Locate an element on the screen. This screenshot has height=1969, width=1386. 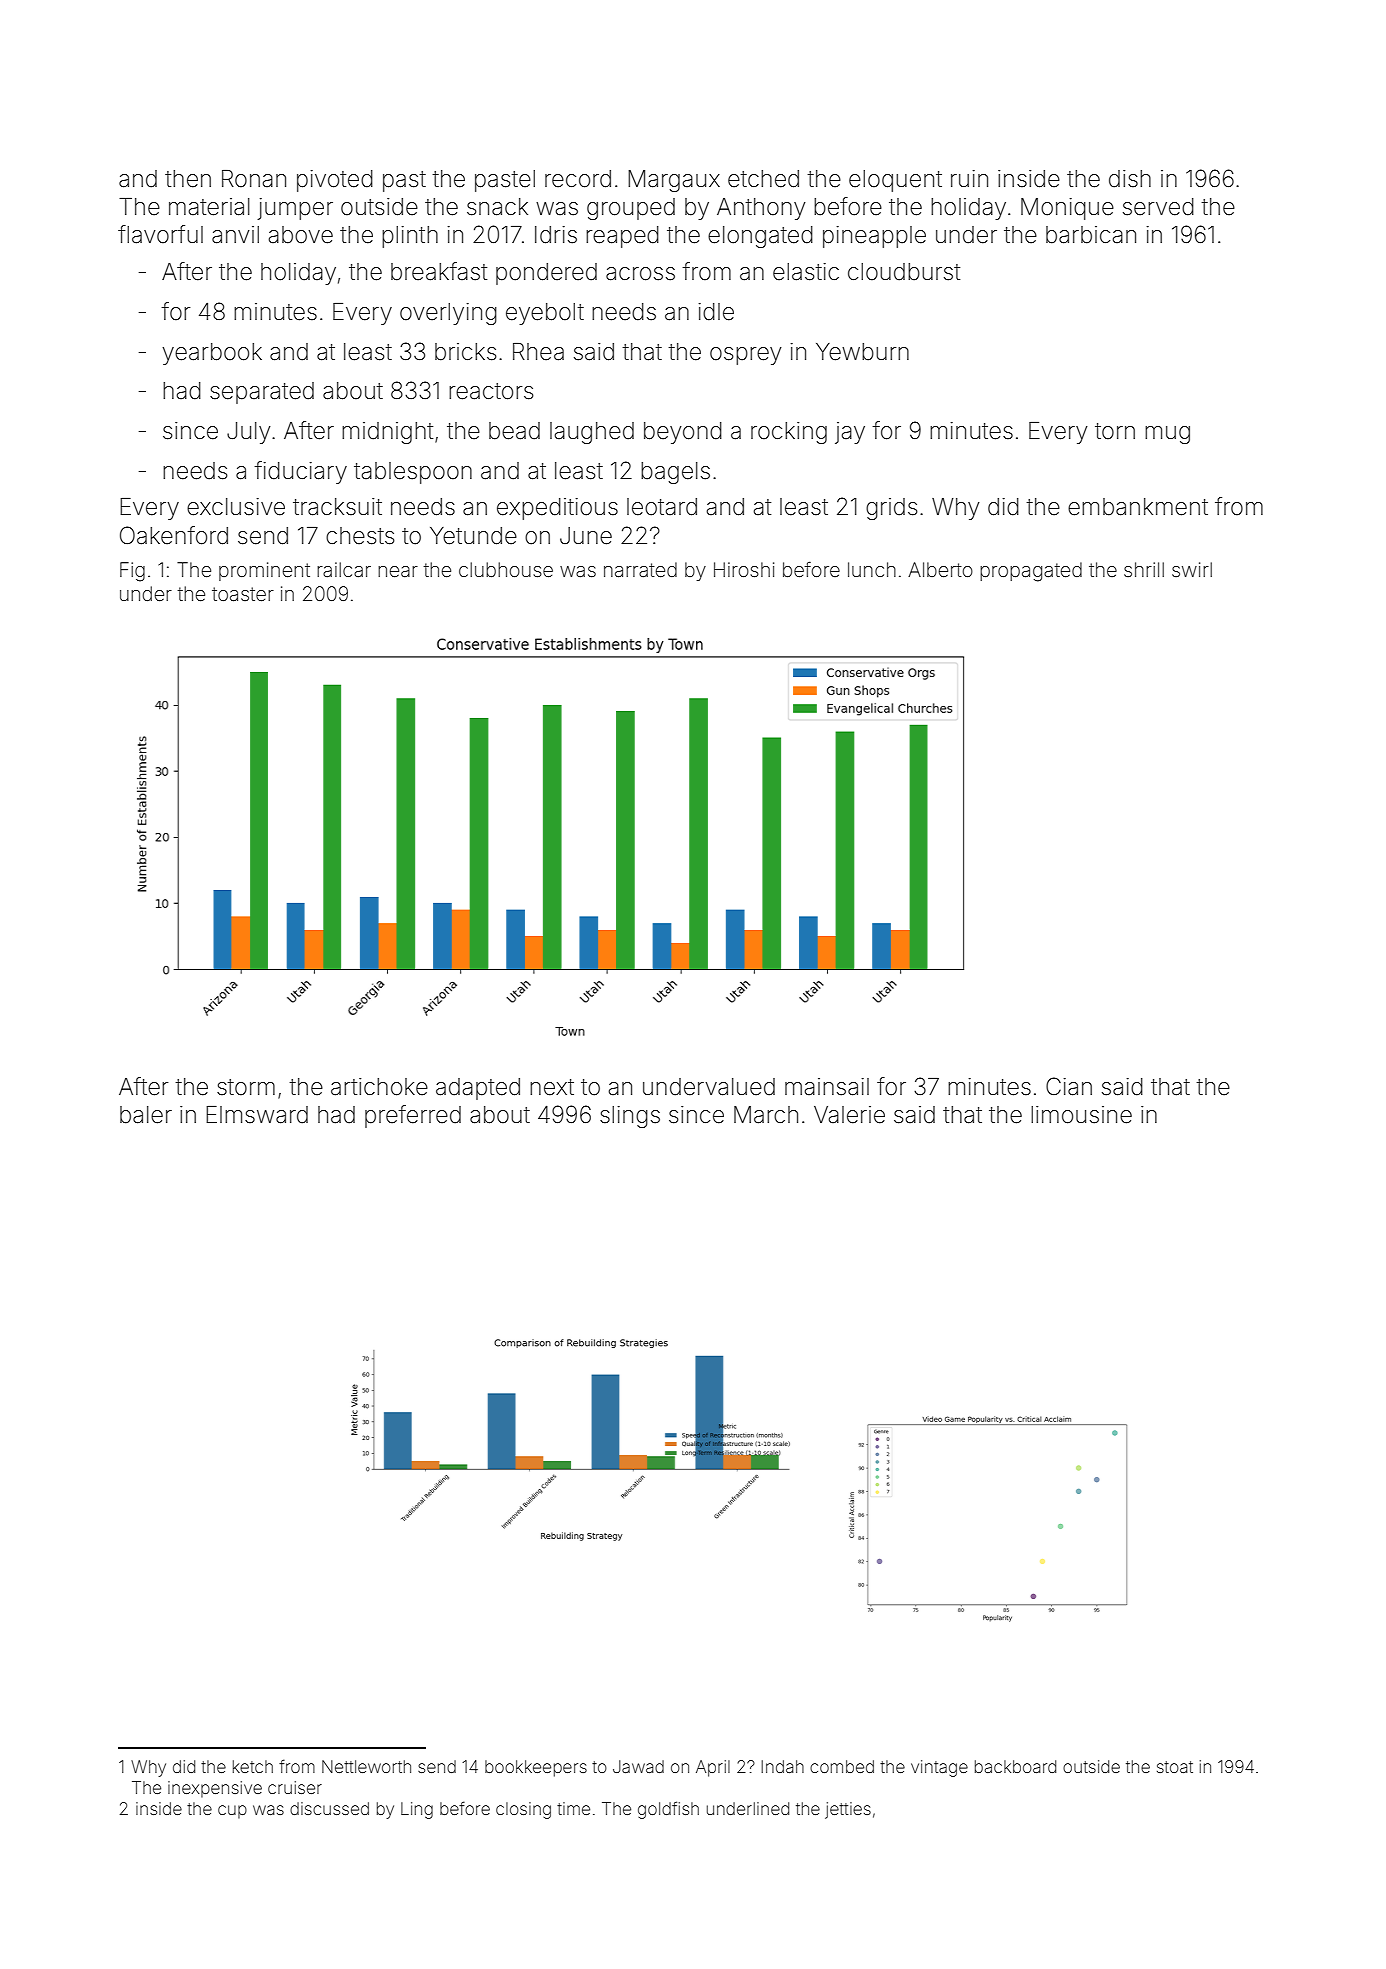
shrill is located at coordinates (1144, 569).
